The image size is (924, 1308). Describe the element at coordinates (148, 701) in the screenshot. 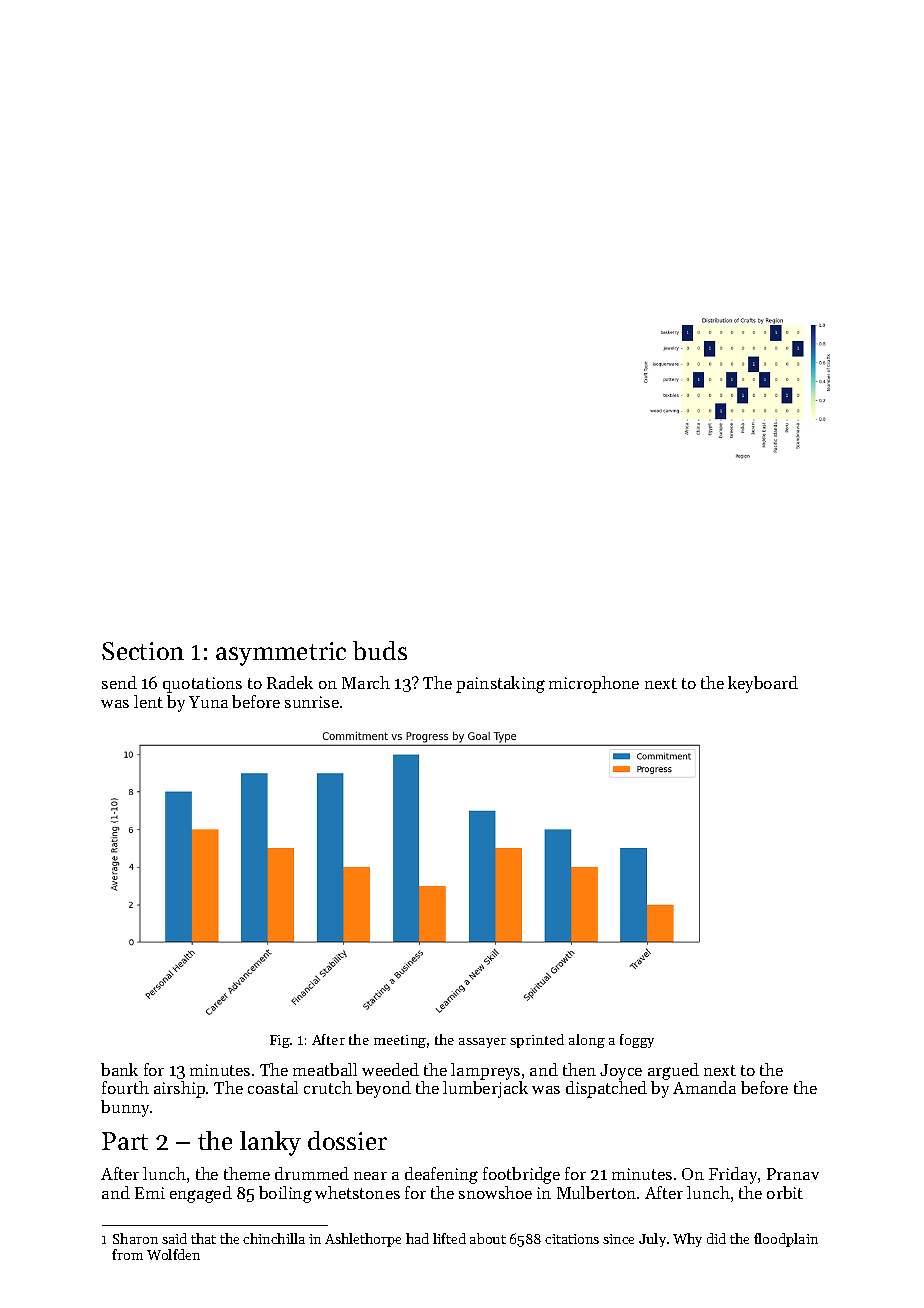

I see `lent` at that location.
